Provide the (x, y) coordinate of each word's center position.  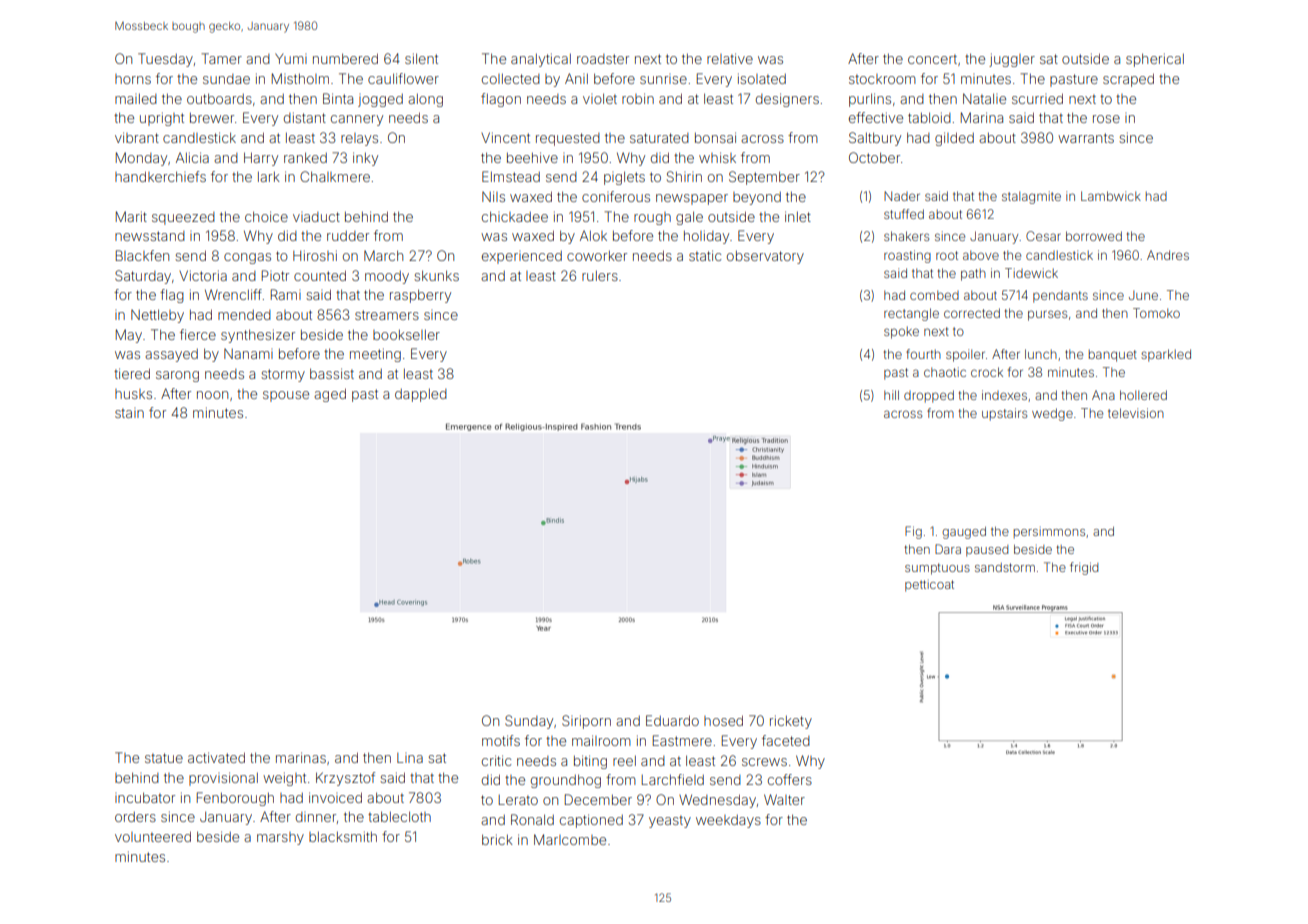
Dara (948, 549)
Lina (410, 758)
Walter (784, 799)
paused (987, 551)
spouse (286, 396)
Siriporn (586, 722)
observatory (765, 257)
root (947, 255)
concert (932, 59)
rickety (791, 722)
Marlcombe (570, 839)
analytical (541, 60)
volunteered (153, 836)
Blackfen (142, 255)
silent (421, 58)
